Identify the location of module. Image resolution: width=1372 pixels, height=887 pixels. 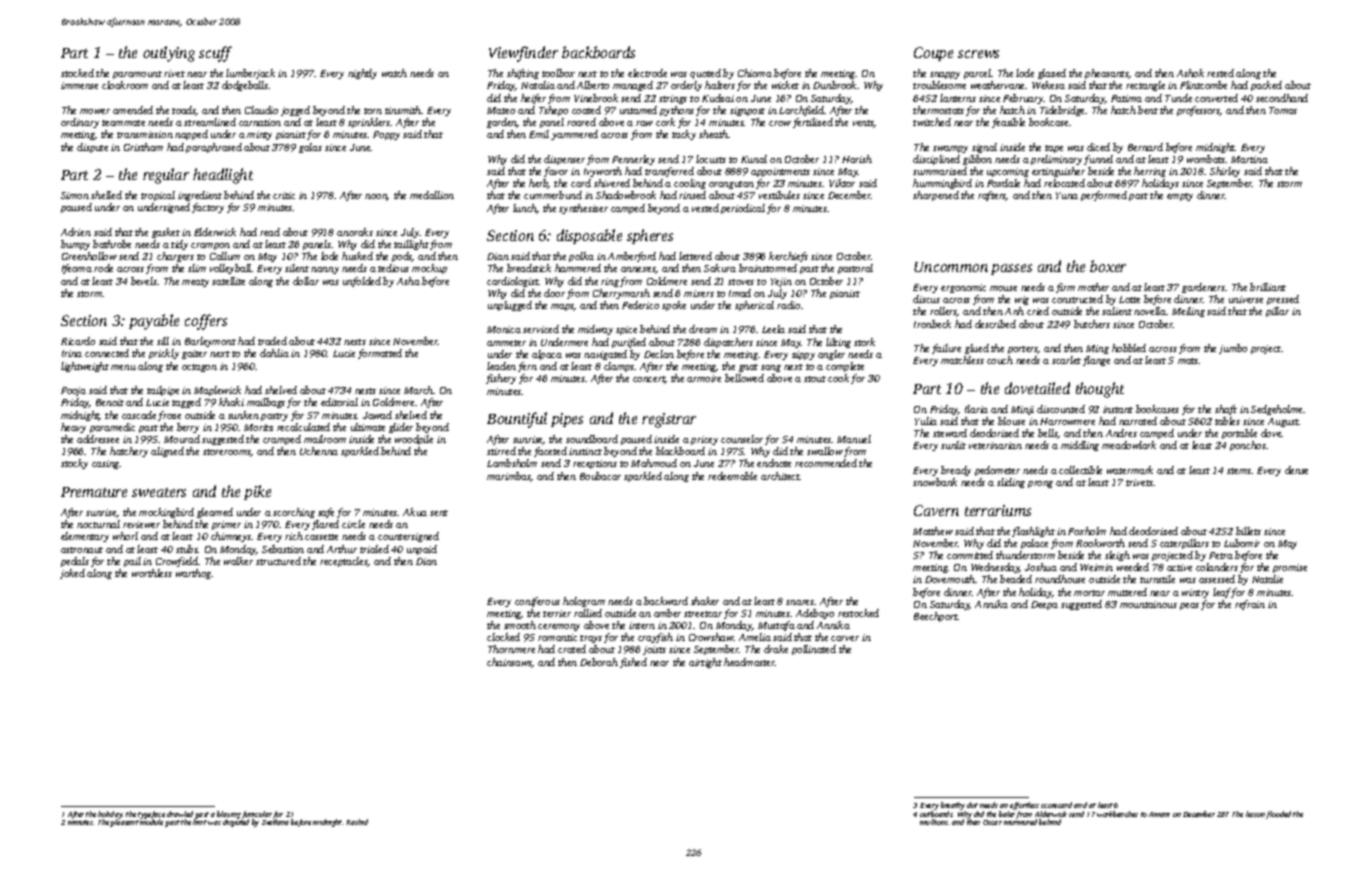
(151, 822).
